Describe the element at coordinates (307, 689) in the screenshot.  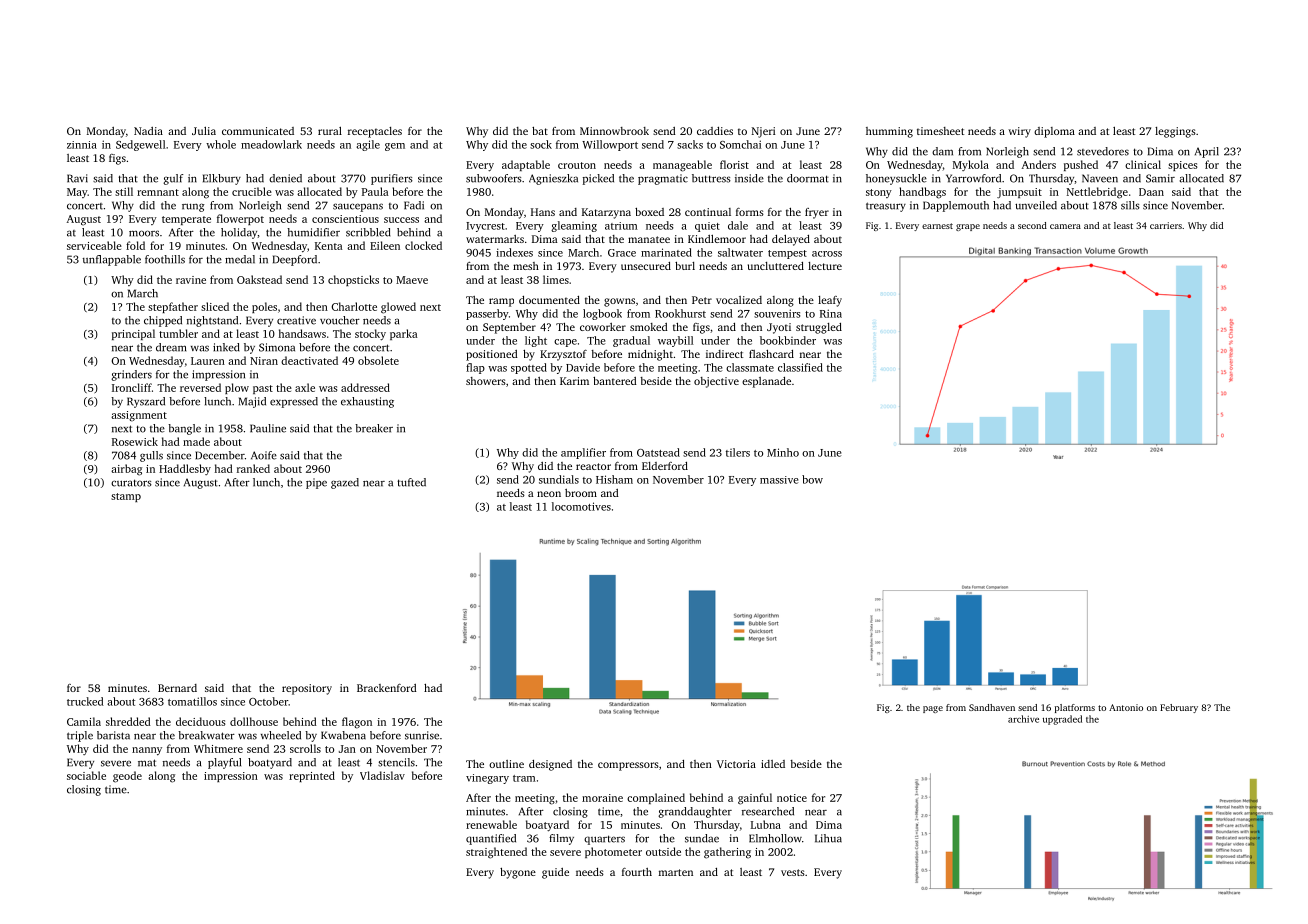
I see `repository` at that location.
